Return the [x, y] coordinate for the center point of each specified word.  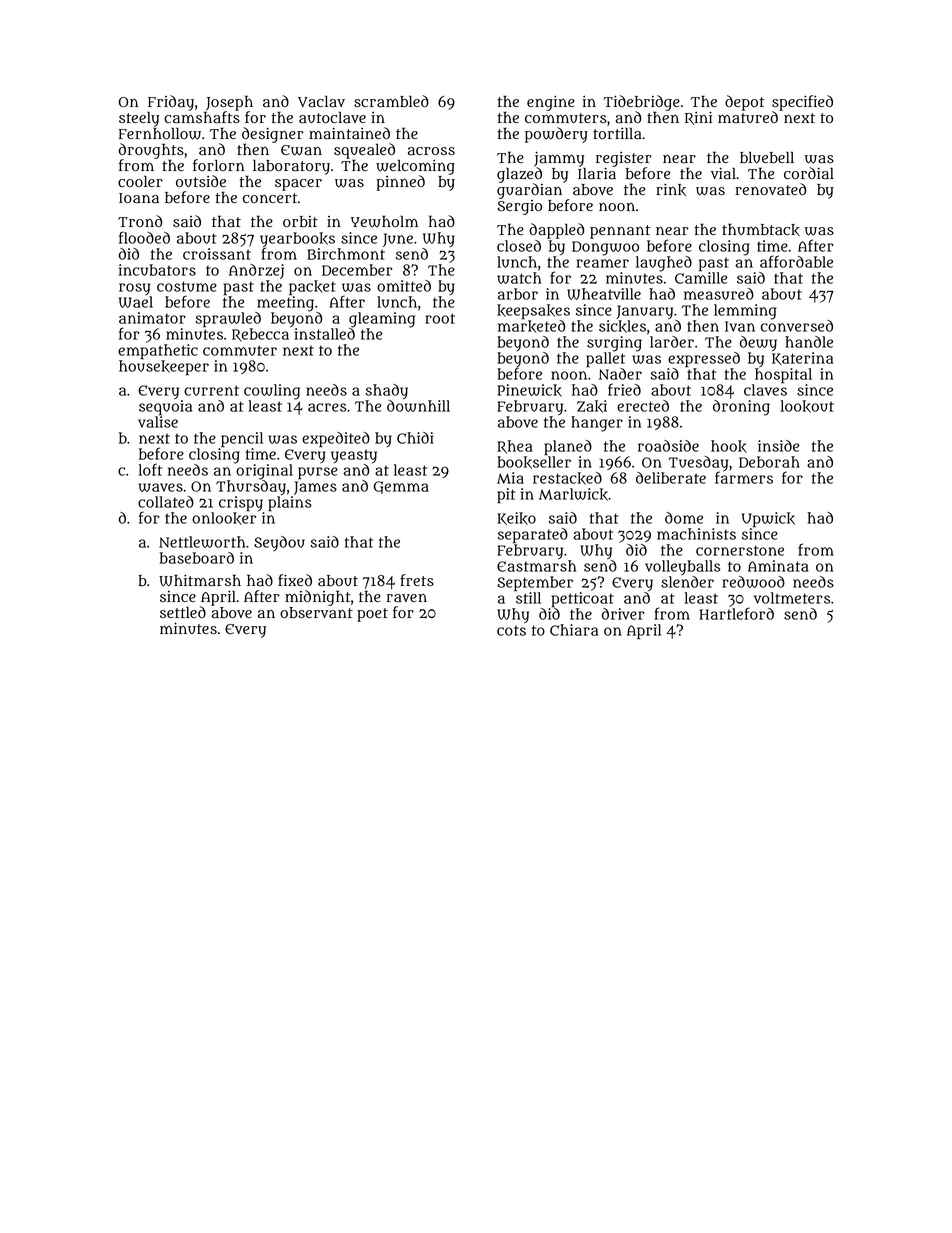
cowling [272, 392]
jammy [559, 159]
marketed [531, 326]
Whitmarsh [200, 580]
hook [729, 446]
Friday [171, 103]
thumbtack [761, 229]
